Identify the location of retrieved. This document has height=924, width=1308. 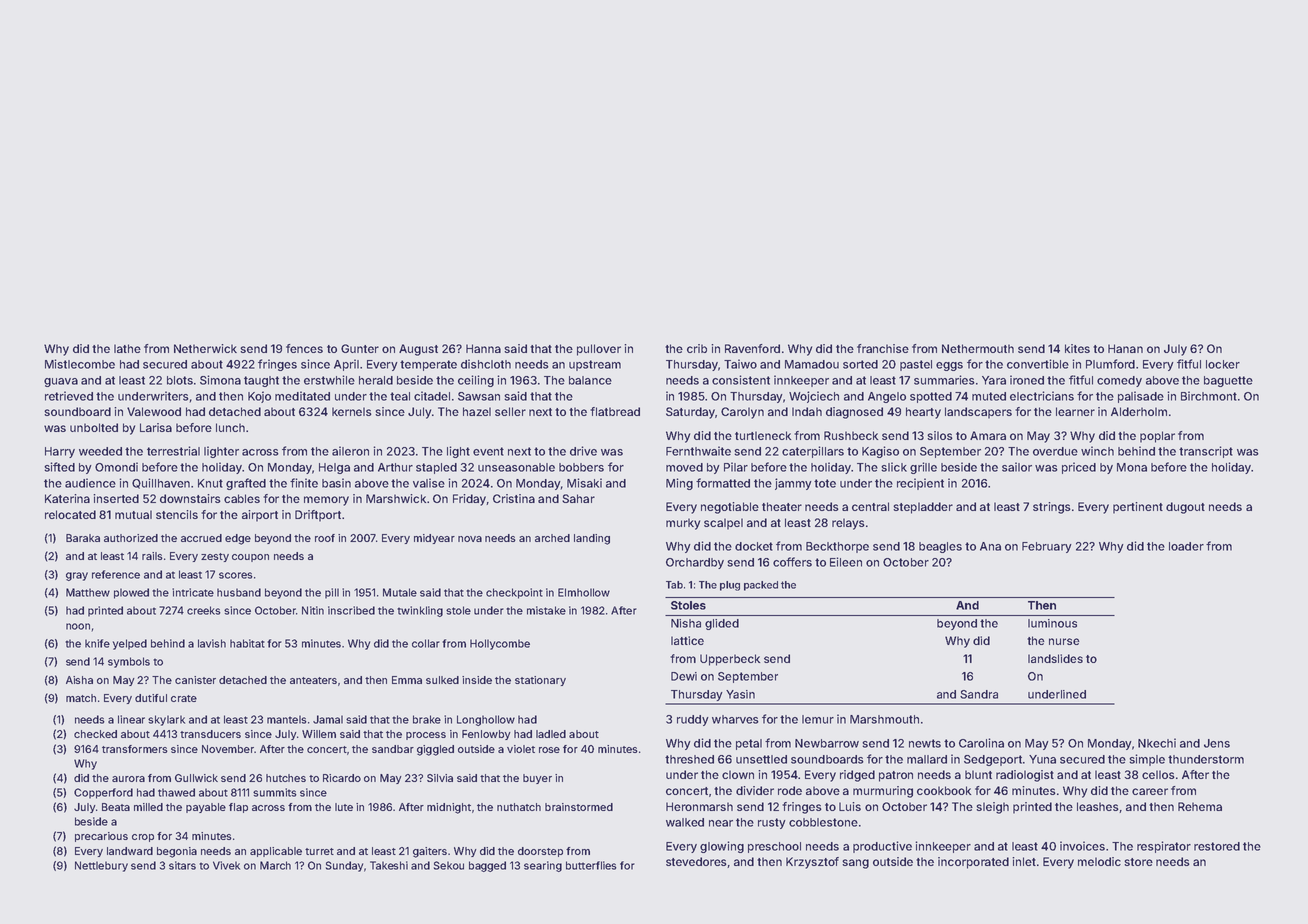
(69, 396).
